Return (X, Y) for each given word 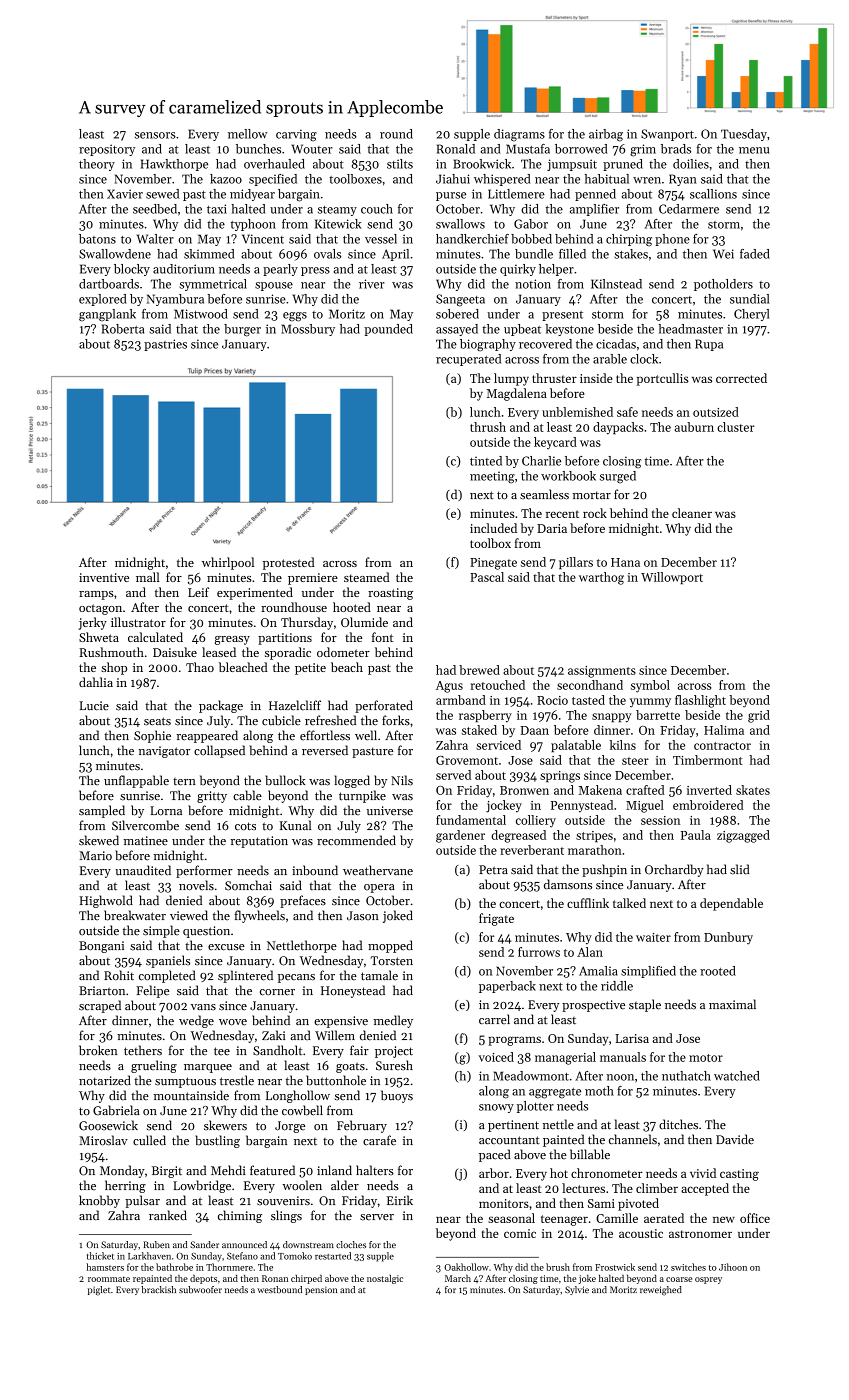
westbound (279, 1289)
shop (114, 668)
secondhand (590, 685)
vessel (381, 239)
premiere (313, 579)
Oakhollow (466, 1267)
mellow (247, 134)
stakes (631, 254)
